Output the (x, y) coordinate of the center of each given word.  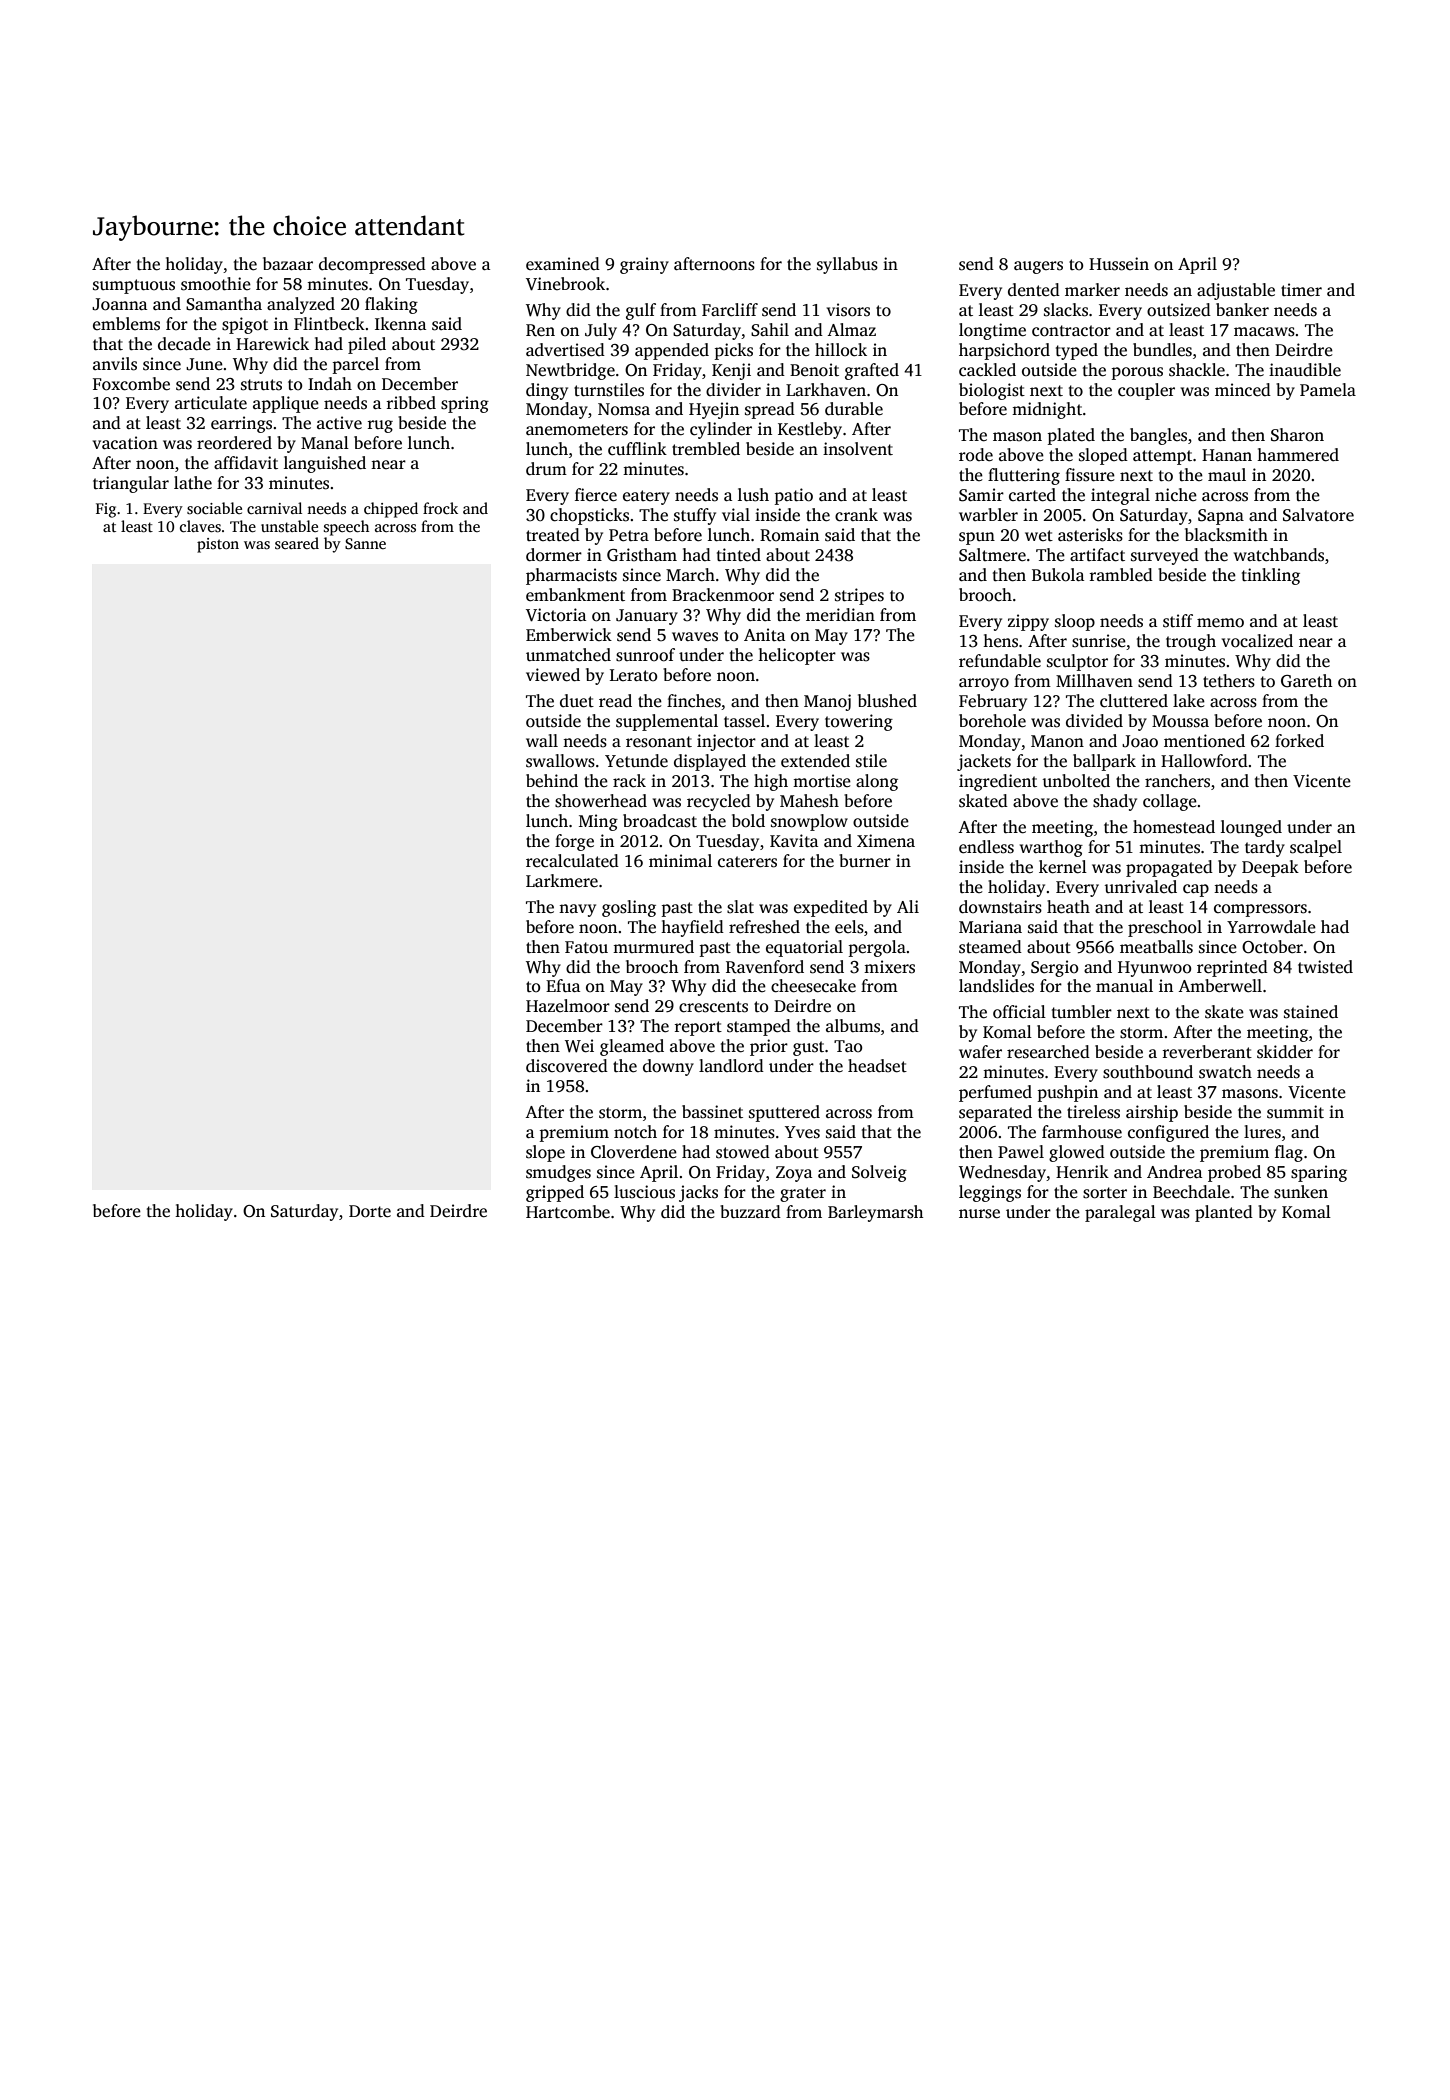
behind (552, 781)
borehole (992, 721)
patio (793, 496)
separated (995, 1113)
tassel (744, 721)
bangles (1158, 436)
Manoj (827, 702)
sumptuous (134, 286)
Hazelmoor (568, 1006)
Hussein (1119, 264)
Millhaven (1094, 681)
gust (808, 1048)
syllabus (847, 265)
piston (218, 545)
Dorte (370, 1211)
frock (440, 508)
